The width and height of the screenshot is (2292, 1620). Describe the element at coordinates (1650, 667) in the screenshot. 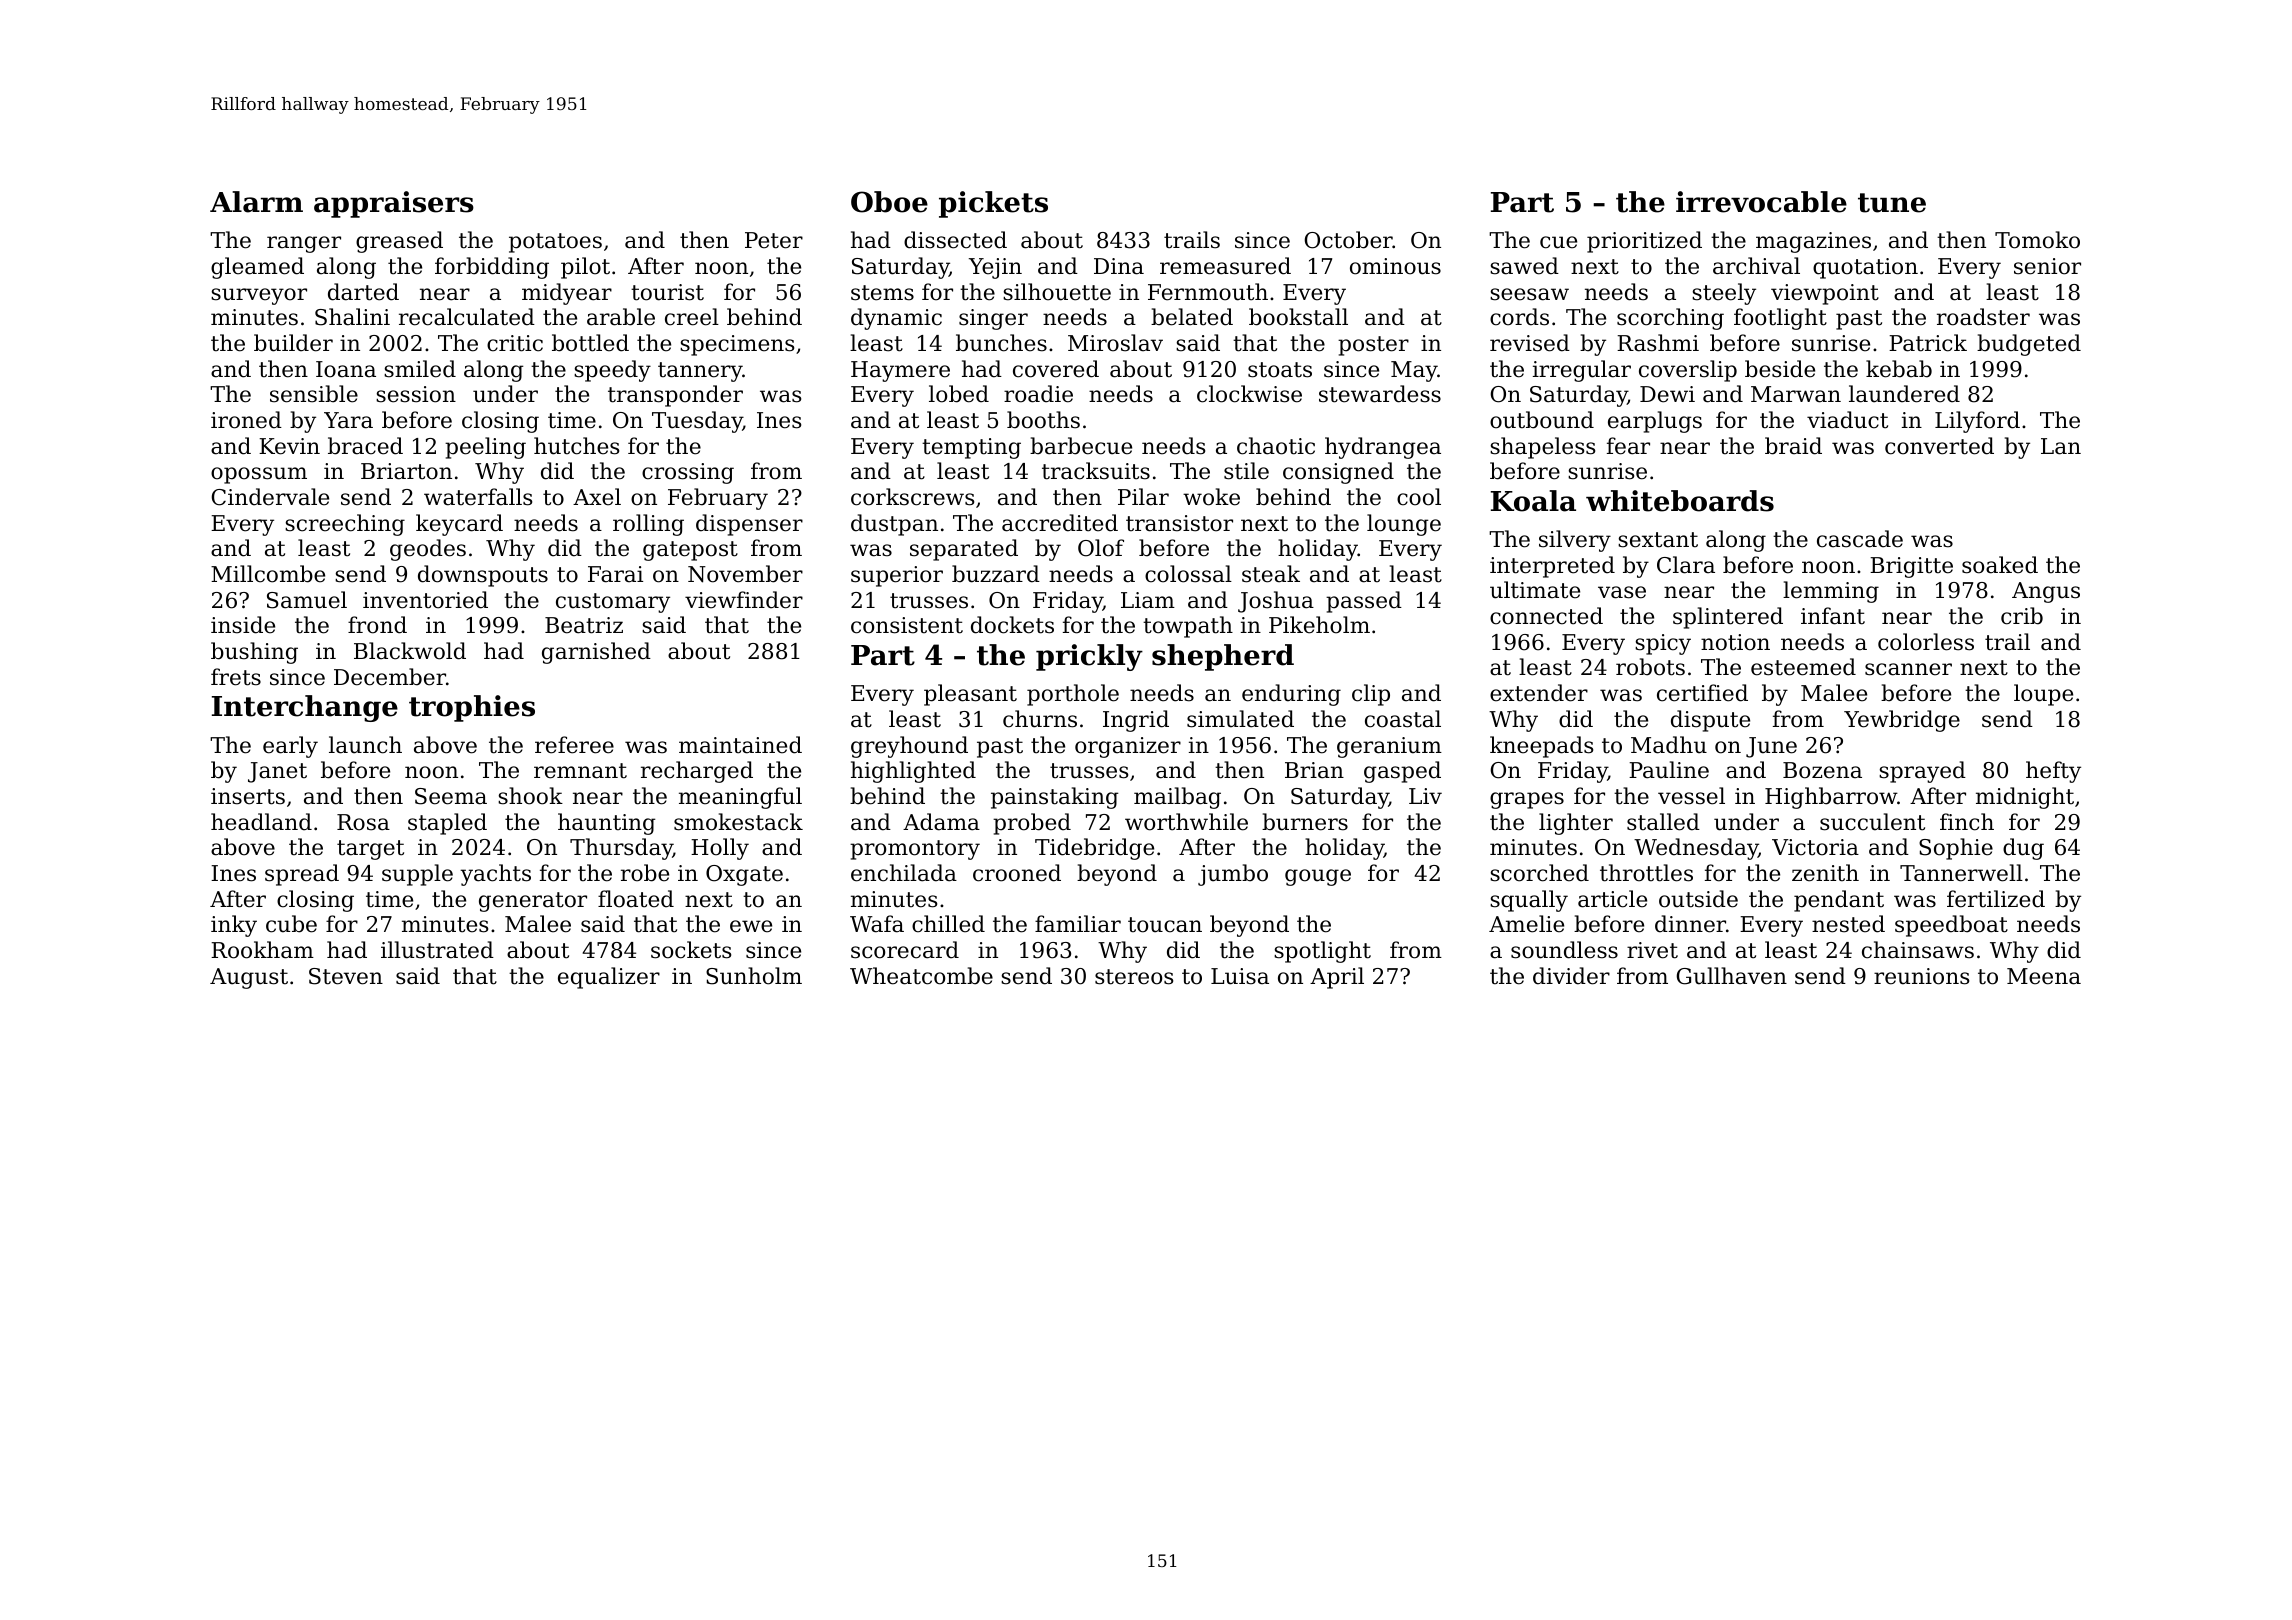

I see `robots` at that location.
